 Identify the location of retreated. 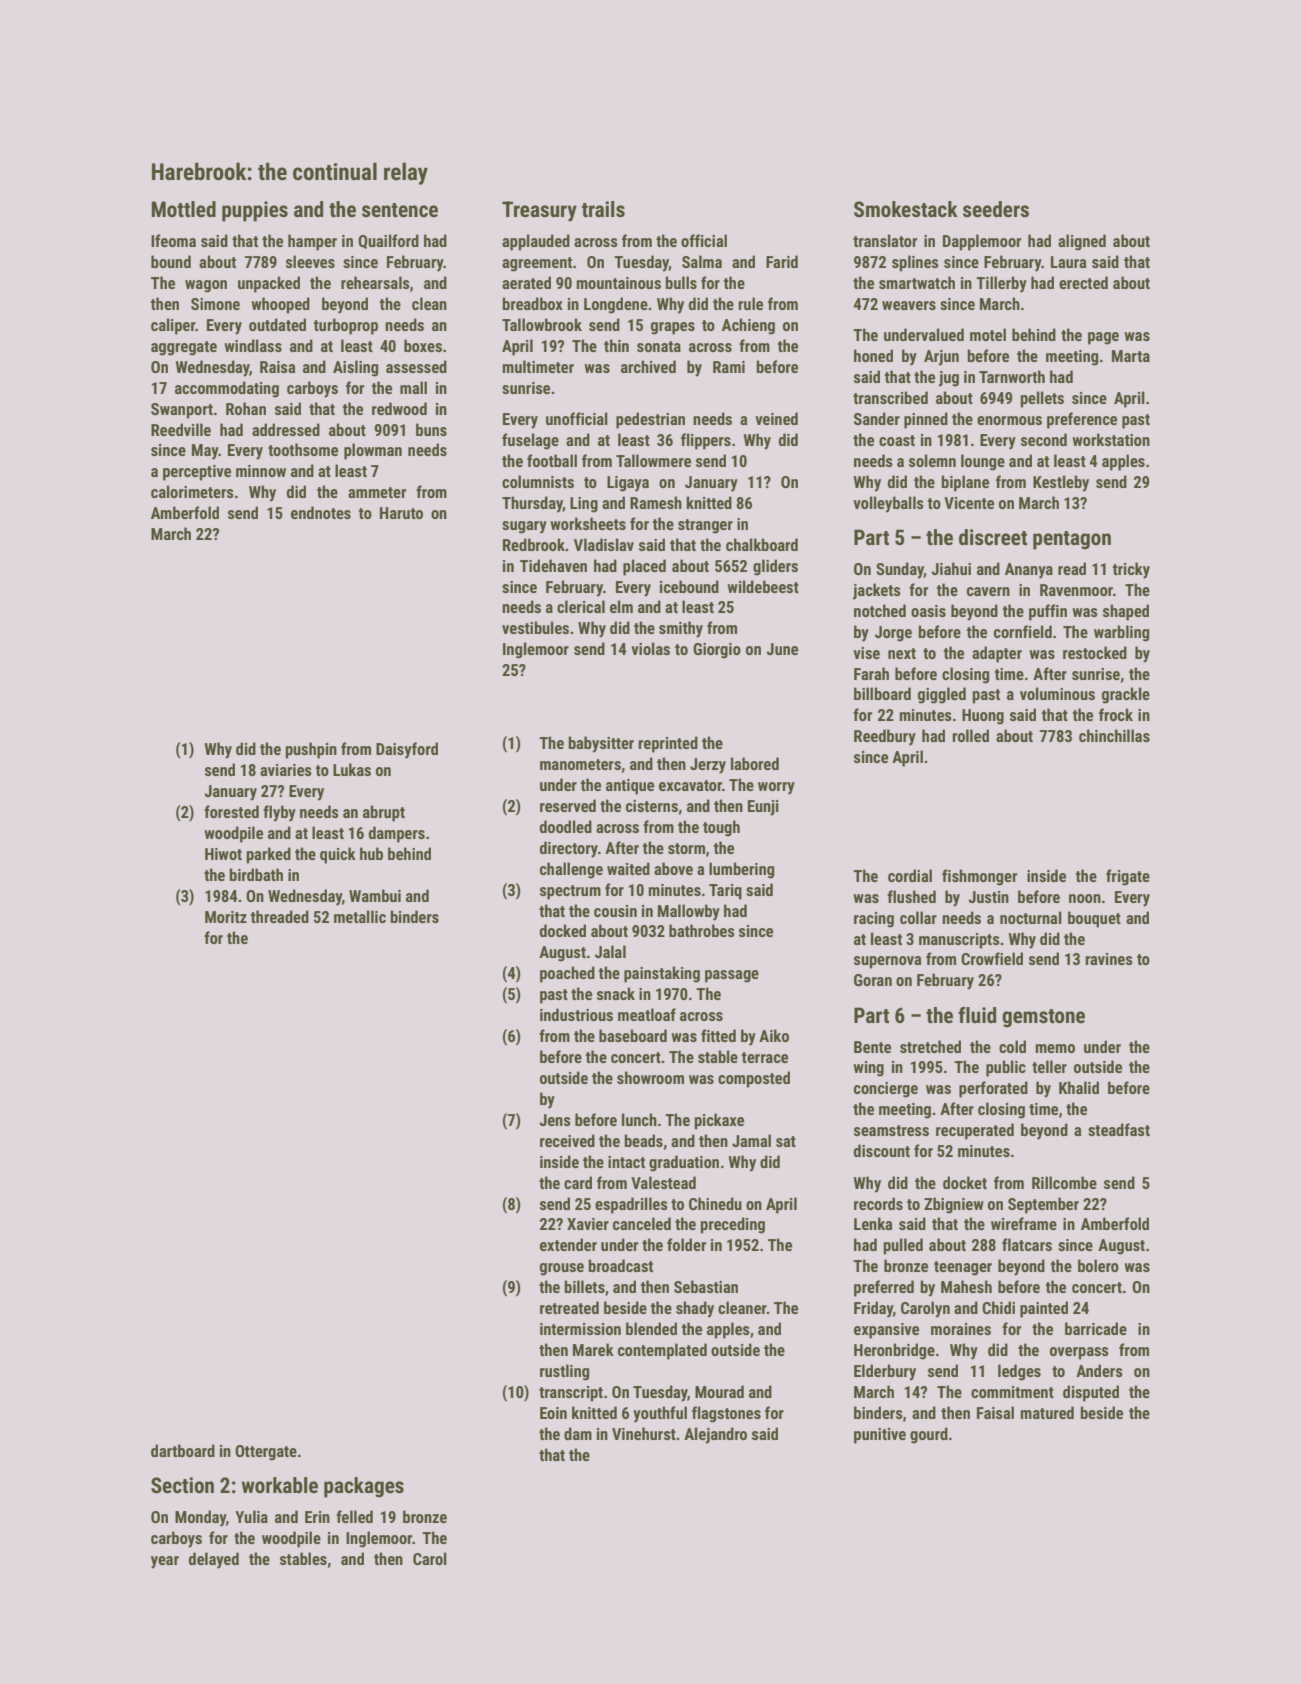
(569, 1307).
